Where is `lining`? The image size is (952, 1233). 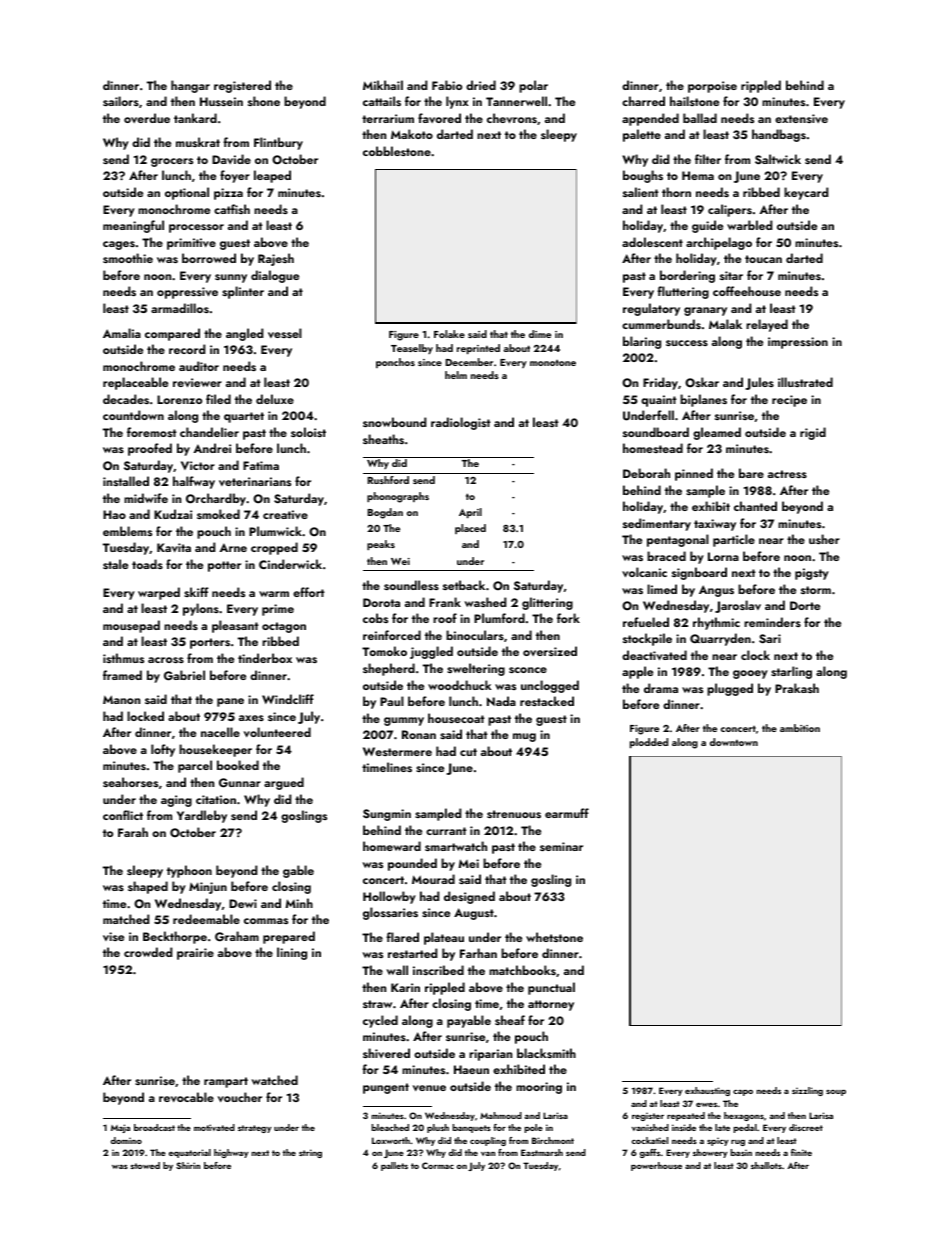 lining is located at coordinates (292, 953).
